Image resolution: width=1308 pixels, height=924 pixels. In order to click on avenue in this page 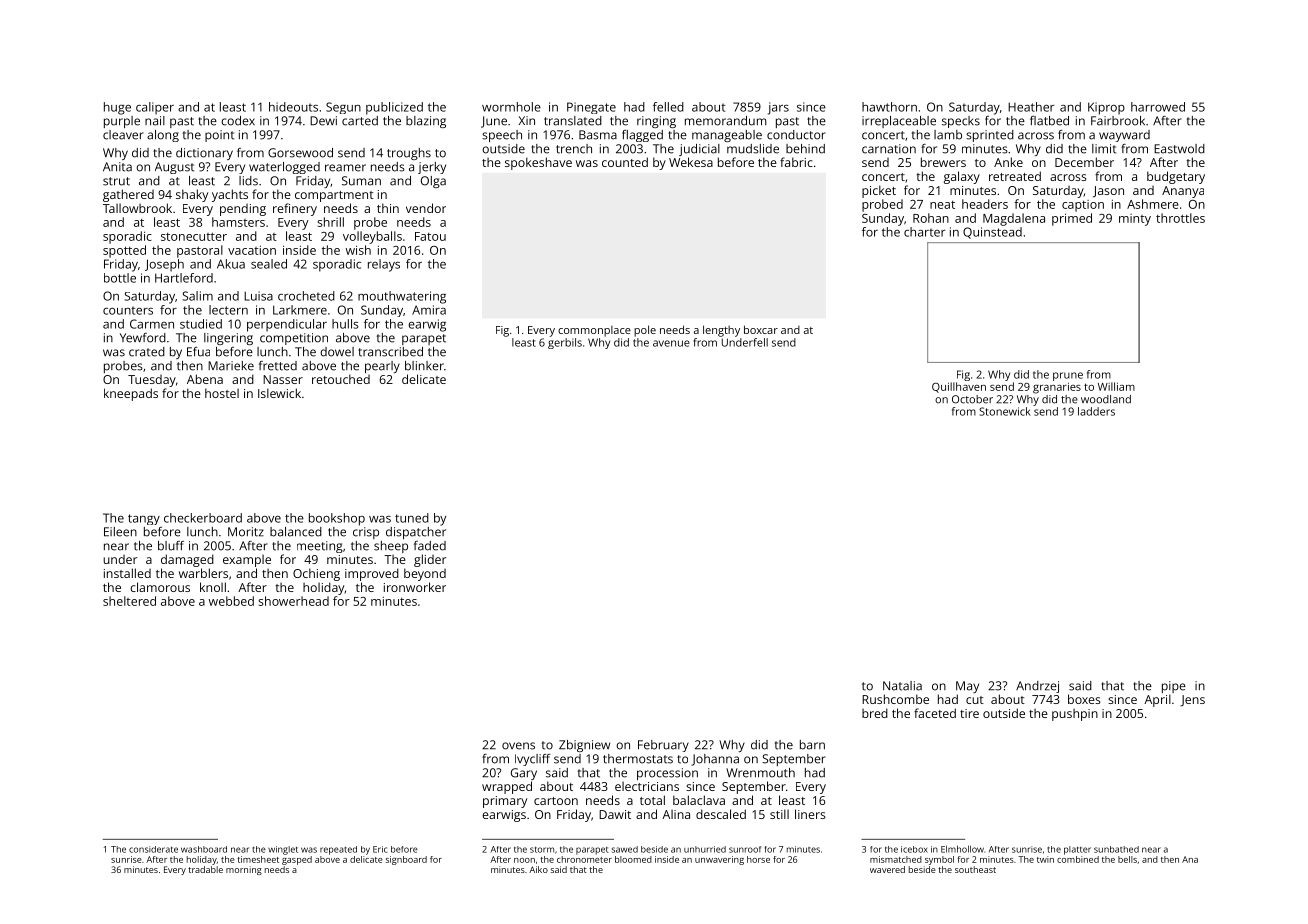, I will do `click(671, 343)`.
